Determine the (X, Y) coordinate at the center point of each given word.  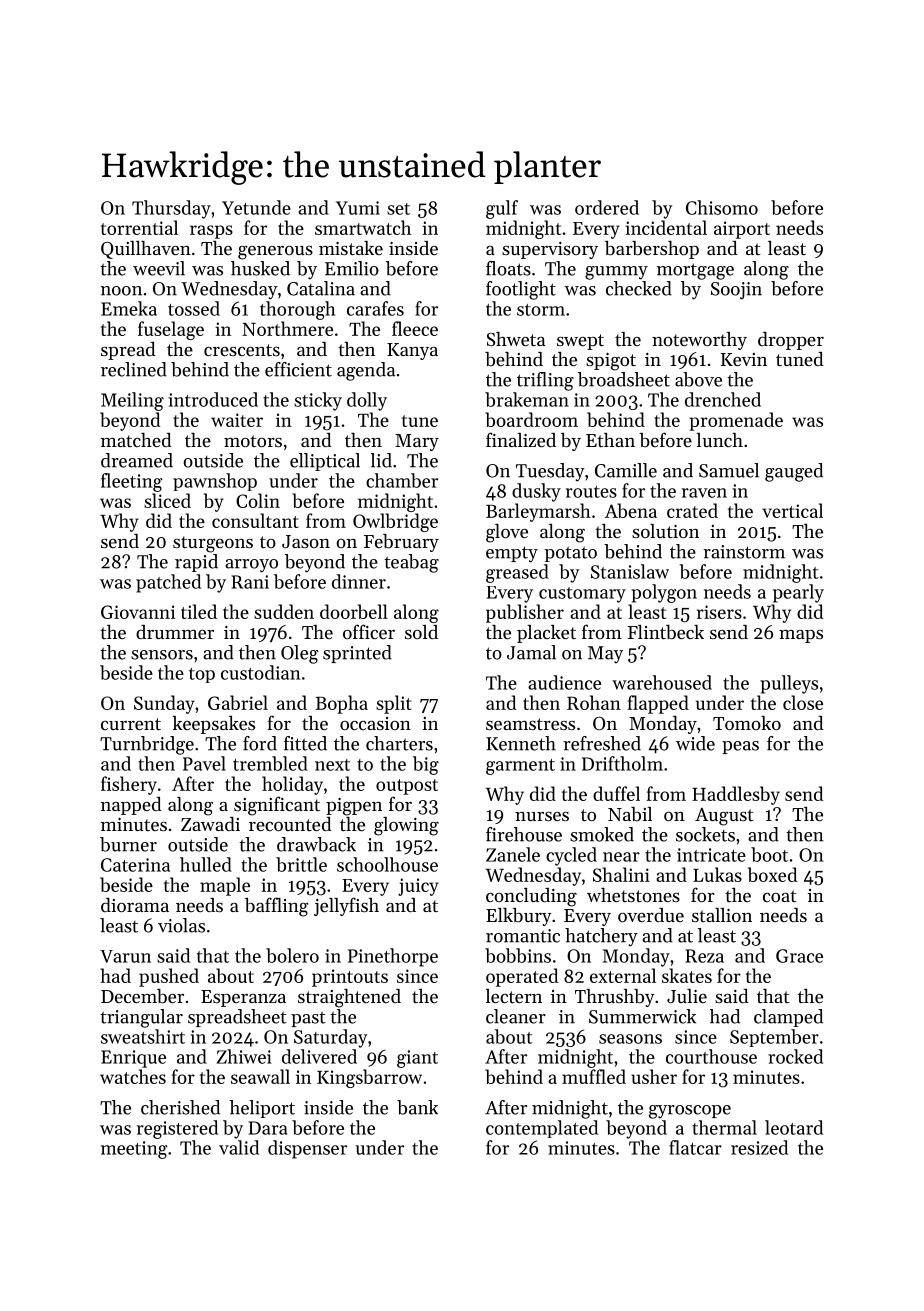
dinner (359, 581)
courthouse (711, 1056)
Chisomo (722, 207)
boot (769, 854)
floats (508, 268)
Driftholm (622, 763)
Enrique (133, 1059)
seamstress (530, 724)
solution (665, 531)
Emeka (129, 308)
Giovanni (138, 612)
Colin (258, 500)
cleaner (516, 1016)
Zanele (513, 854)
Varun (125, 956)
